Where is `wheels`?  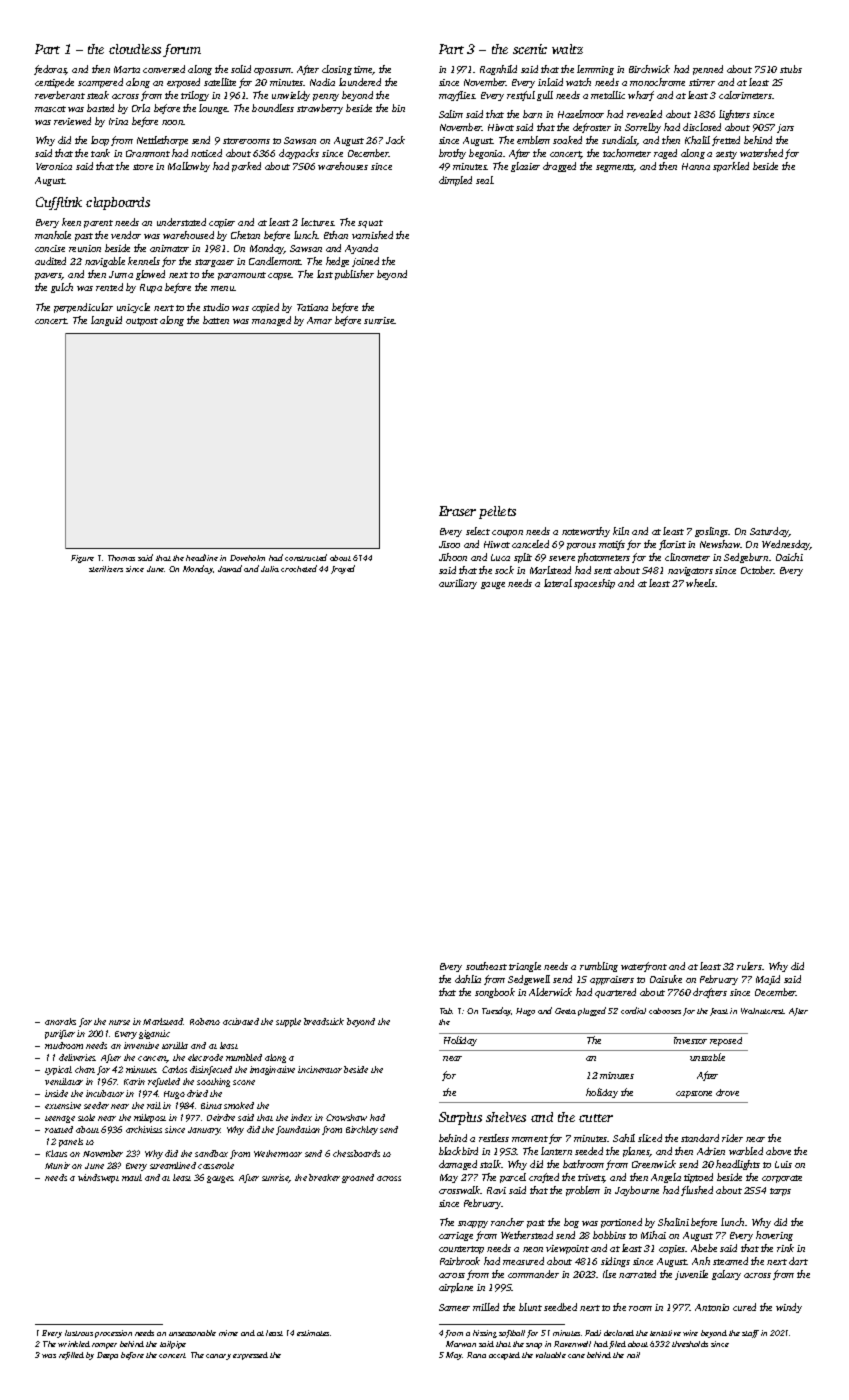 wheels is located at coordinates (700, 583).
